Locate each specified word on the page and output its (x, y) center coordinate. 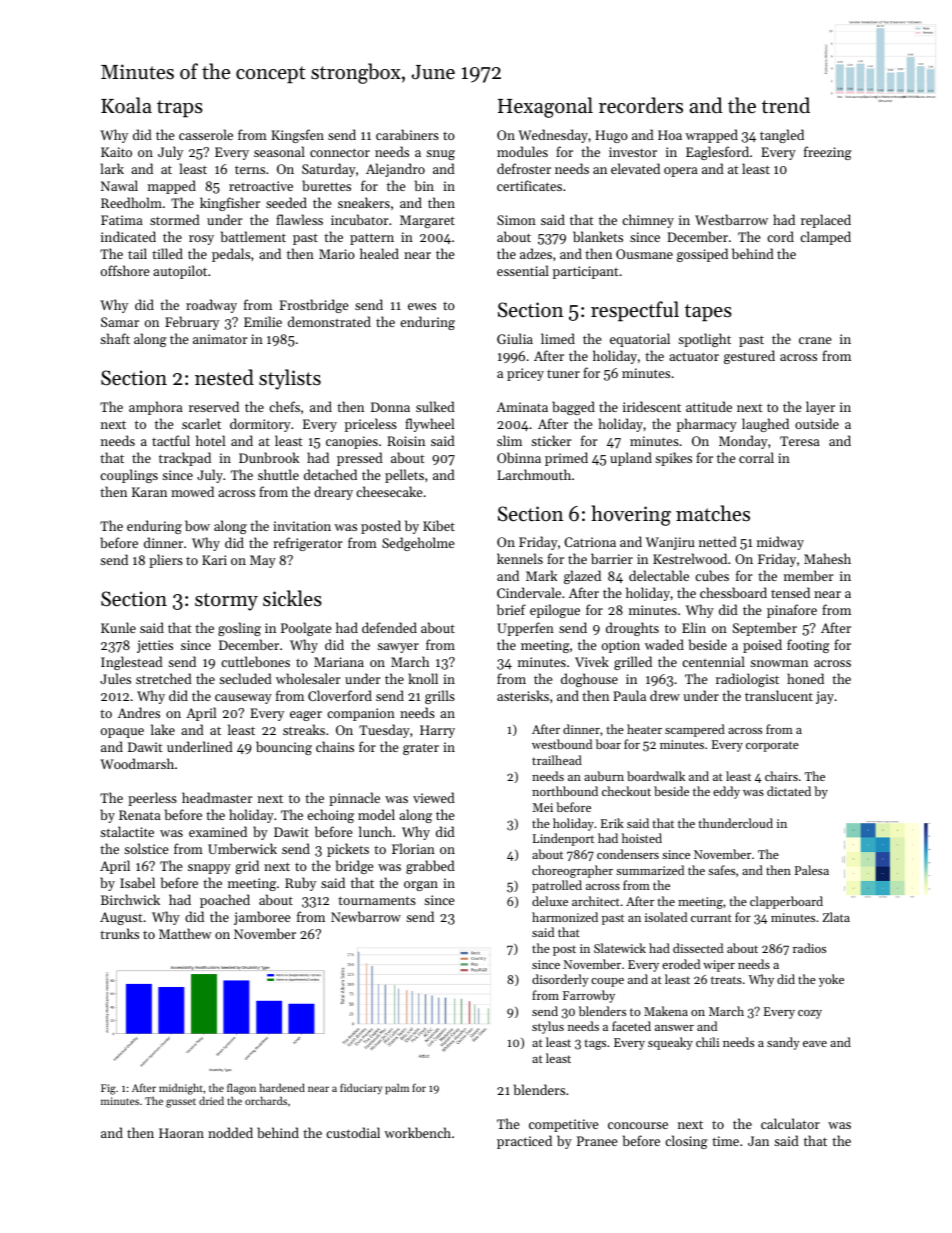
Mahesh (827, 558)
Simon (516, 220)
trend (786, 105)
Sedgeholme (418, 544)
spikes (673, 459)
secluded (245, 678)
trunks (119, 933)
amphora (156, 408)
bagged (573, 408)
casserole (206, 134)
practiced (524, 1142)
